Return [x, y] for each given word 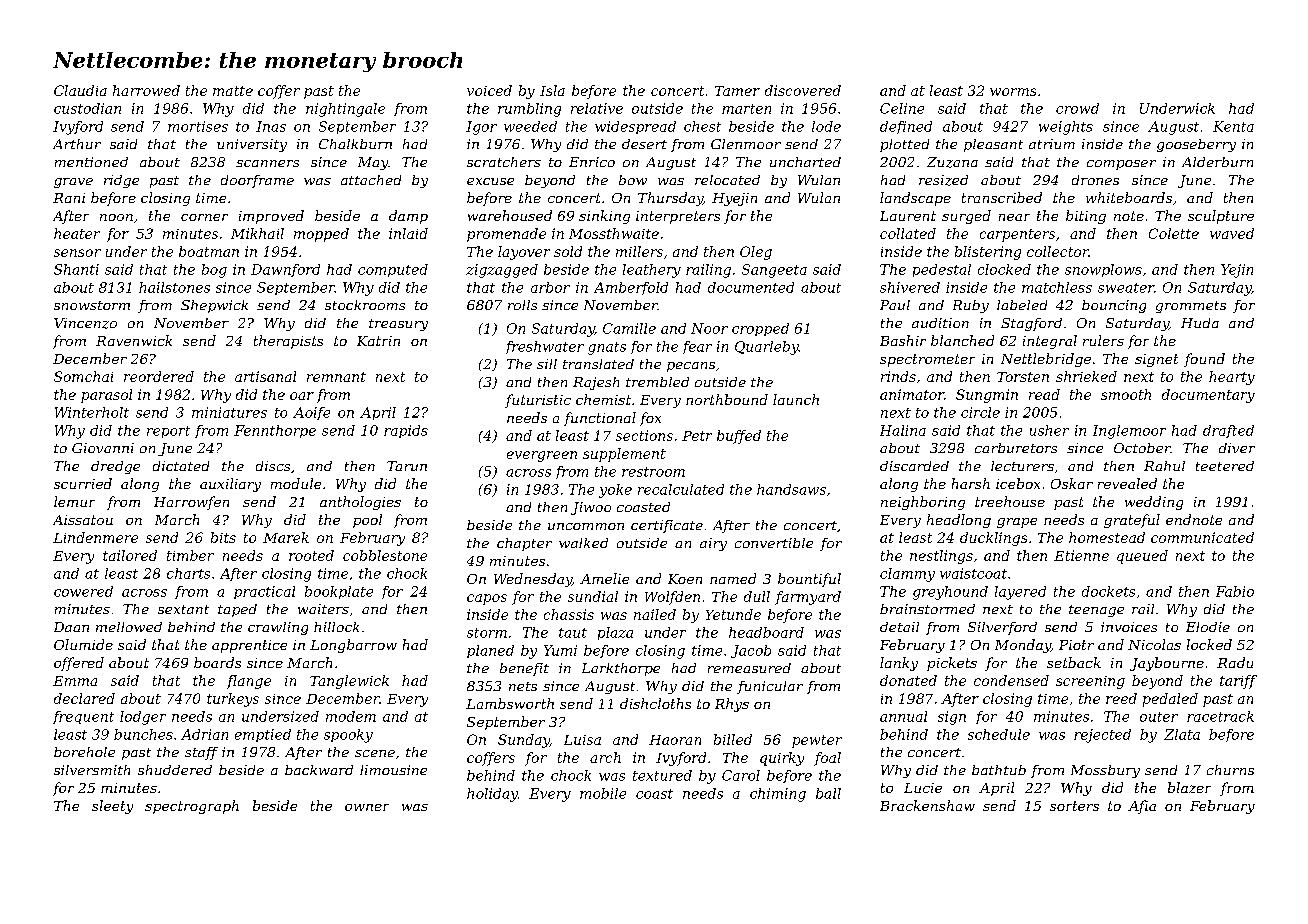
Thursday [670, 199]
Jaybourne [1167, 664]
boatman [209, 251]
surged [966, 217]
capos [487, 599]
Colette [1174, 233]
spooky [348, 736]
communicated [1202, 537]
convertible [774, 543]
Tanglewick [349, 682]
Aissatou [83, 520]
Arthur [77, 144]
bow [633, 180]
